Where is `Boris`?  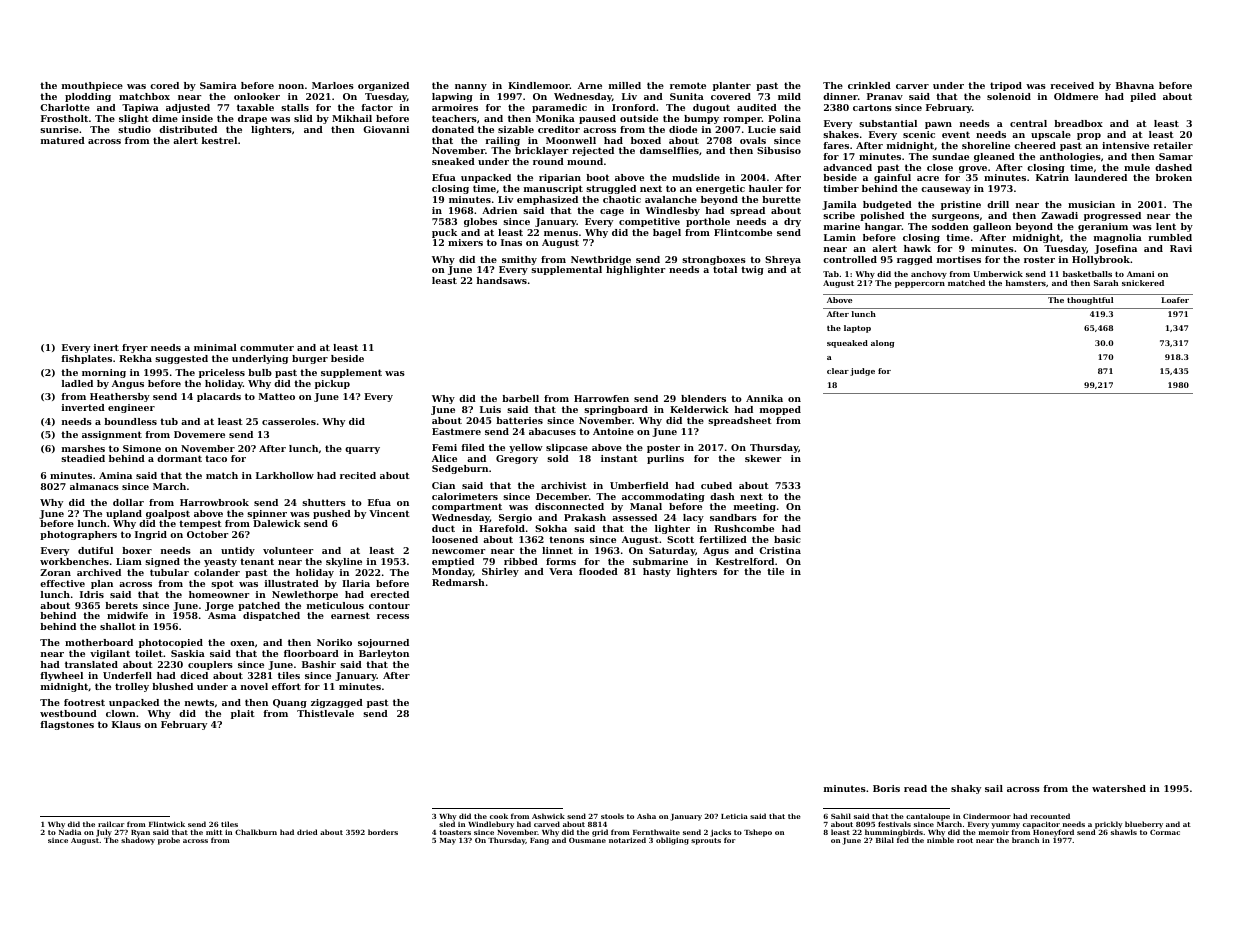
Boris is located at coordinates (886, 788).
